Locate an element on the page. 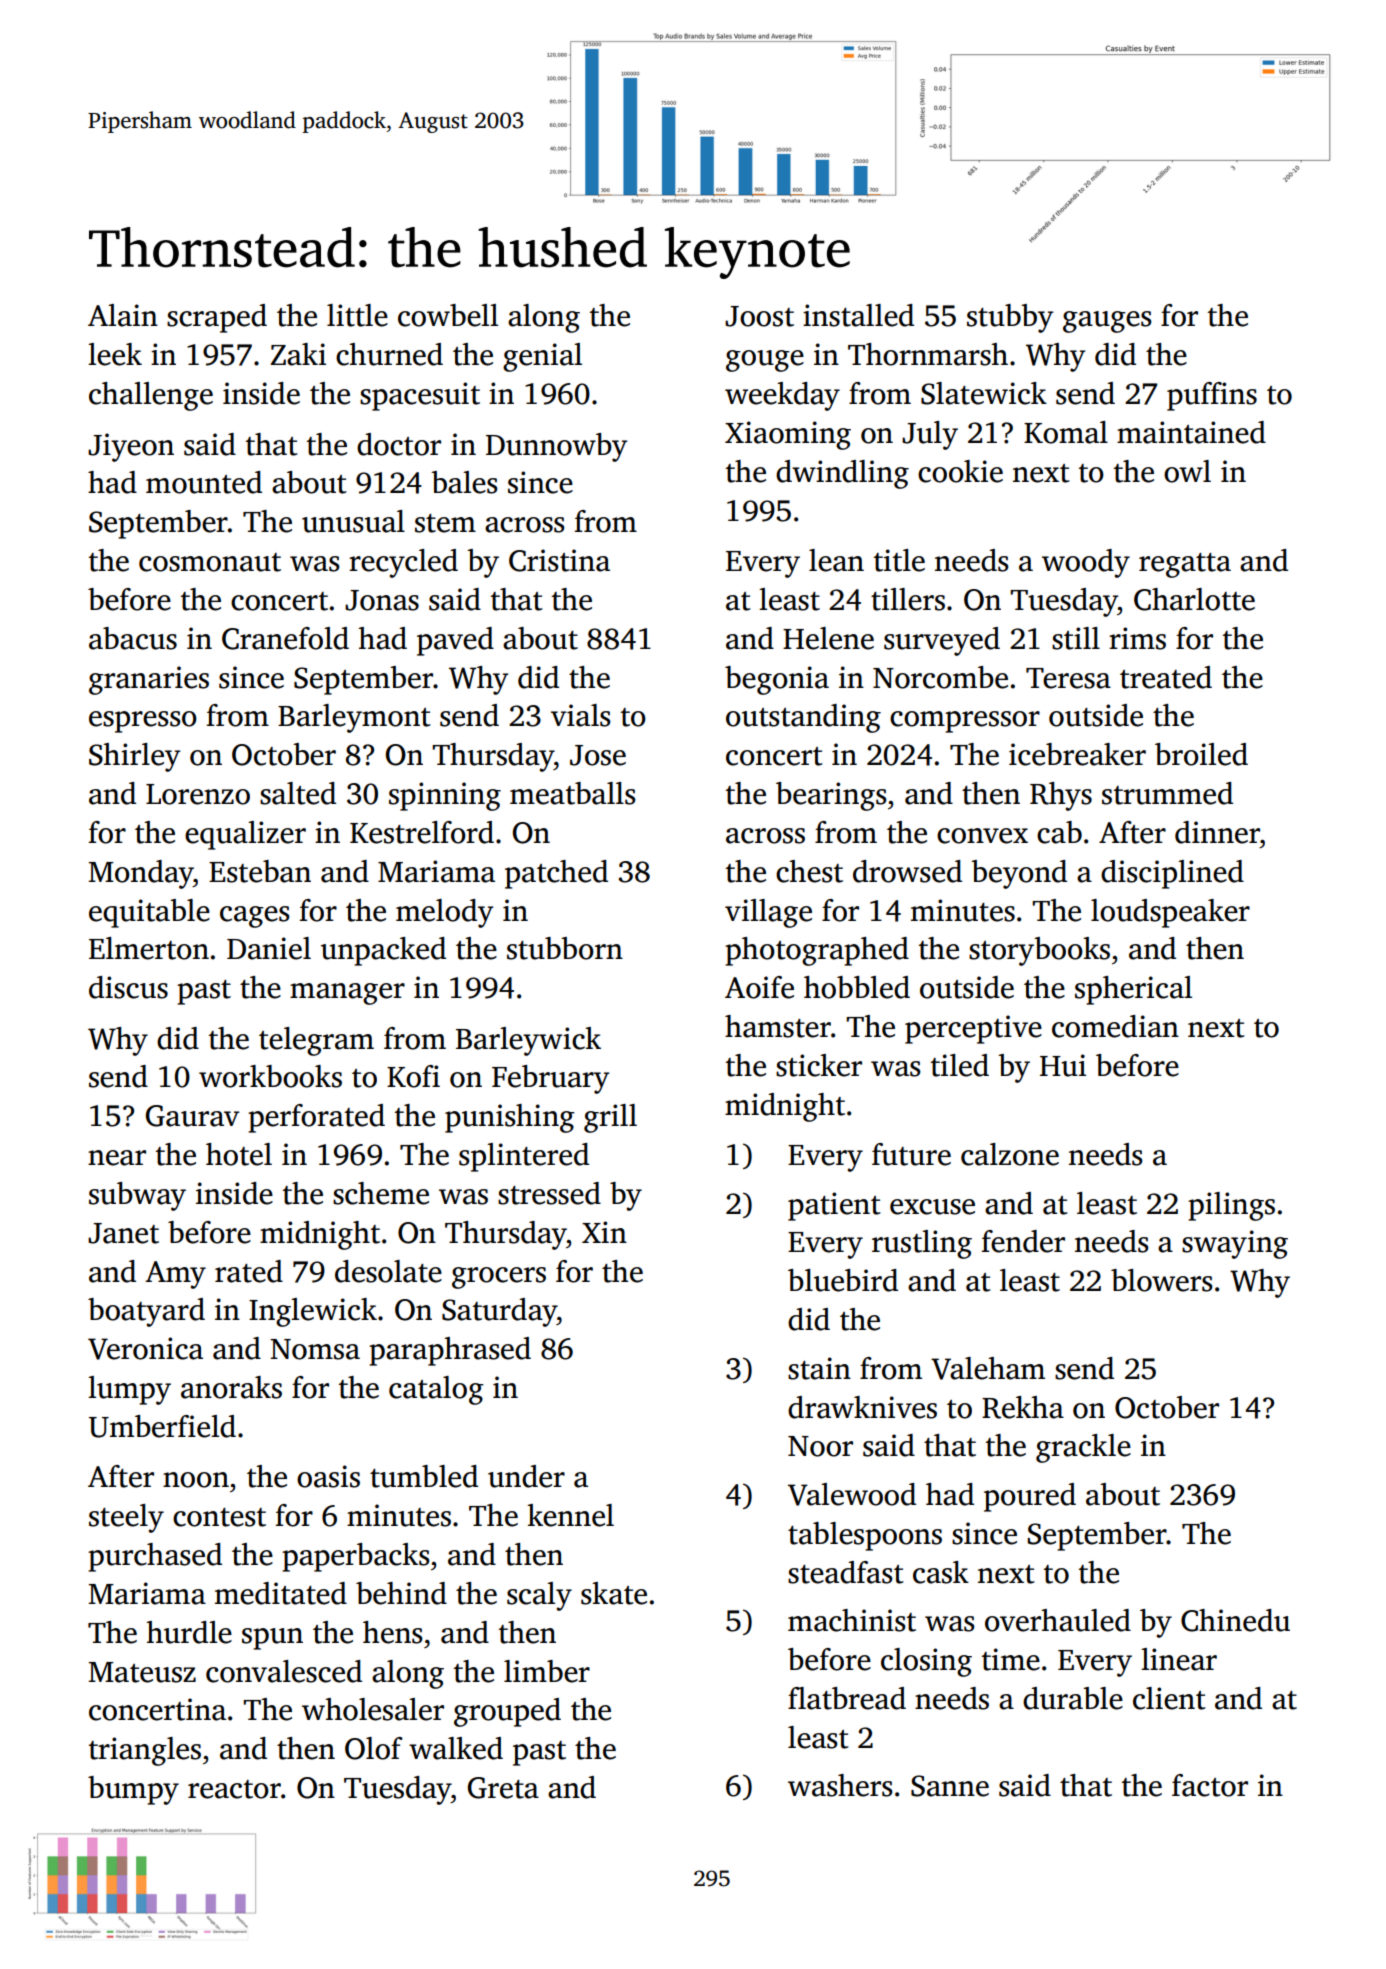 The image size is (1386, 1969). wholesaler is located at coordinates (373, 1709).
